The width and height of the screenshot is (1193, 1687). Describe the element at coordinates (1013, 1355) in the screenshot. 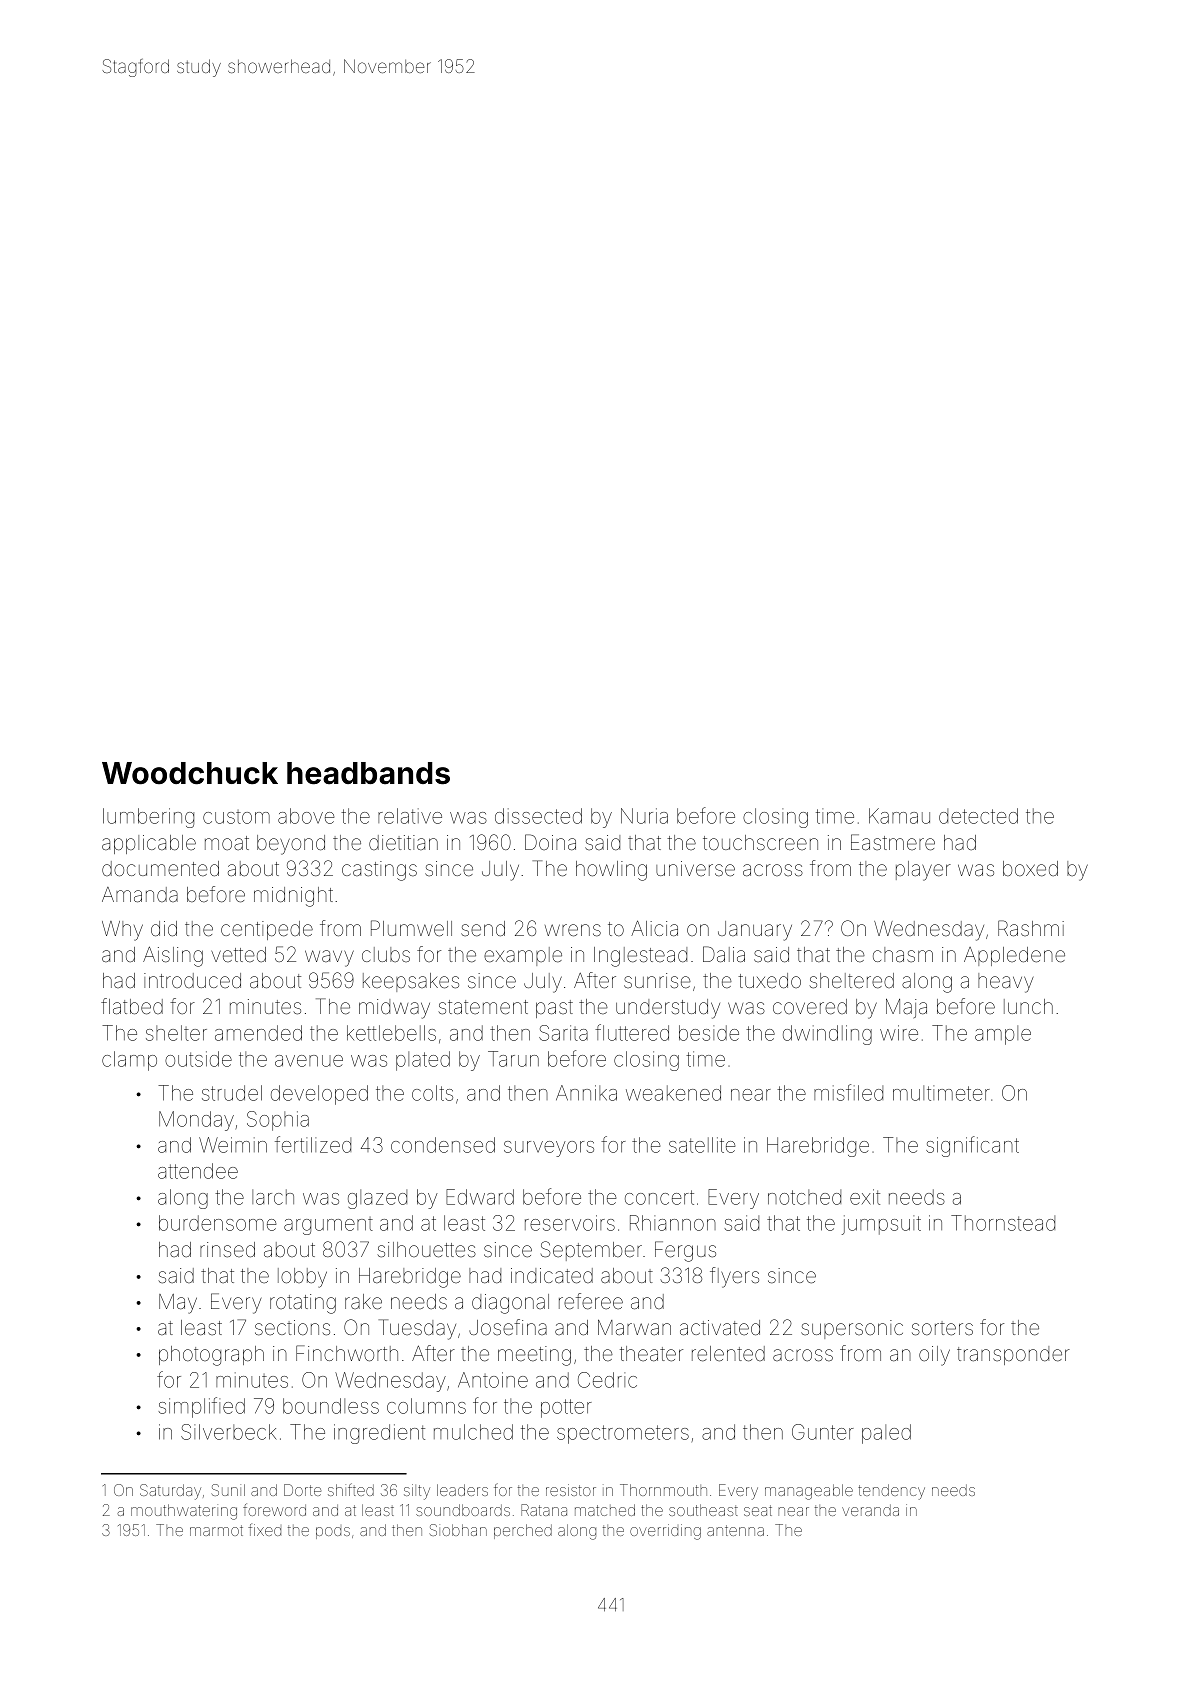

I see `transponder` at that location.
